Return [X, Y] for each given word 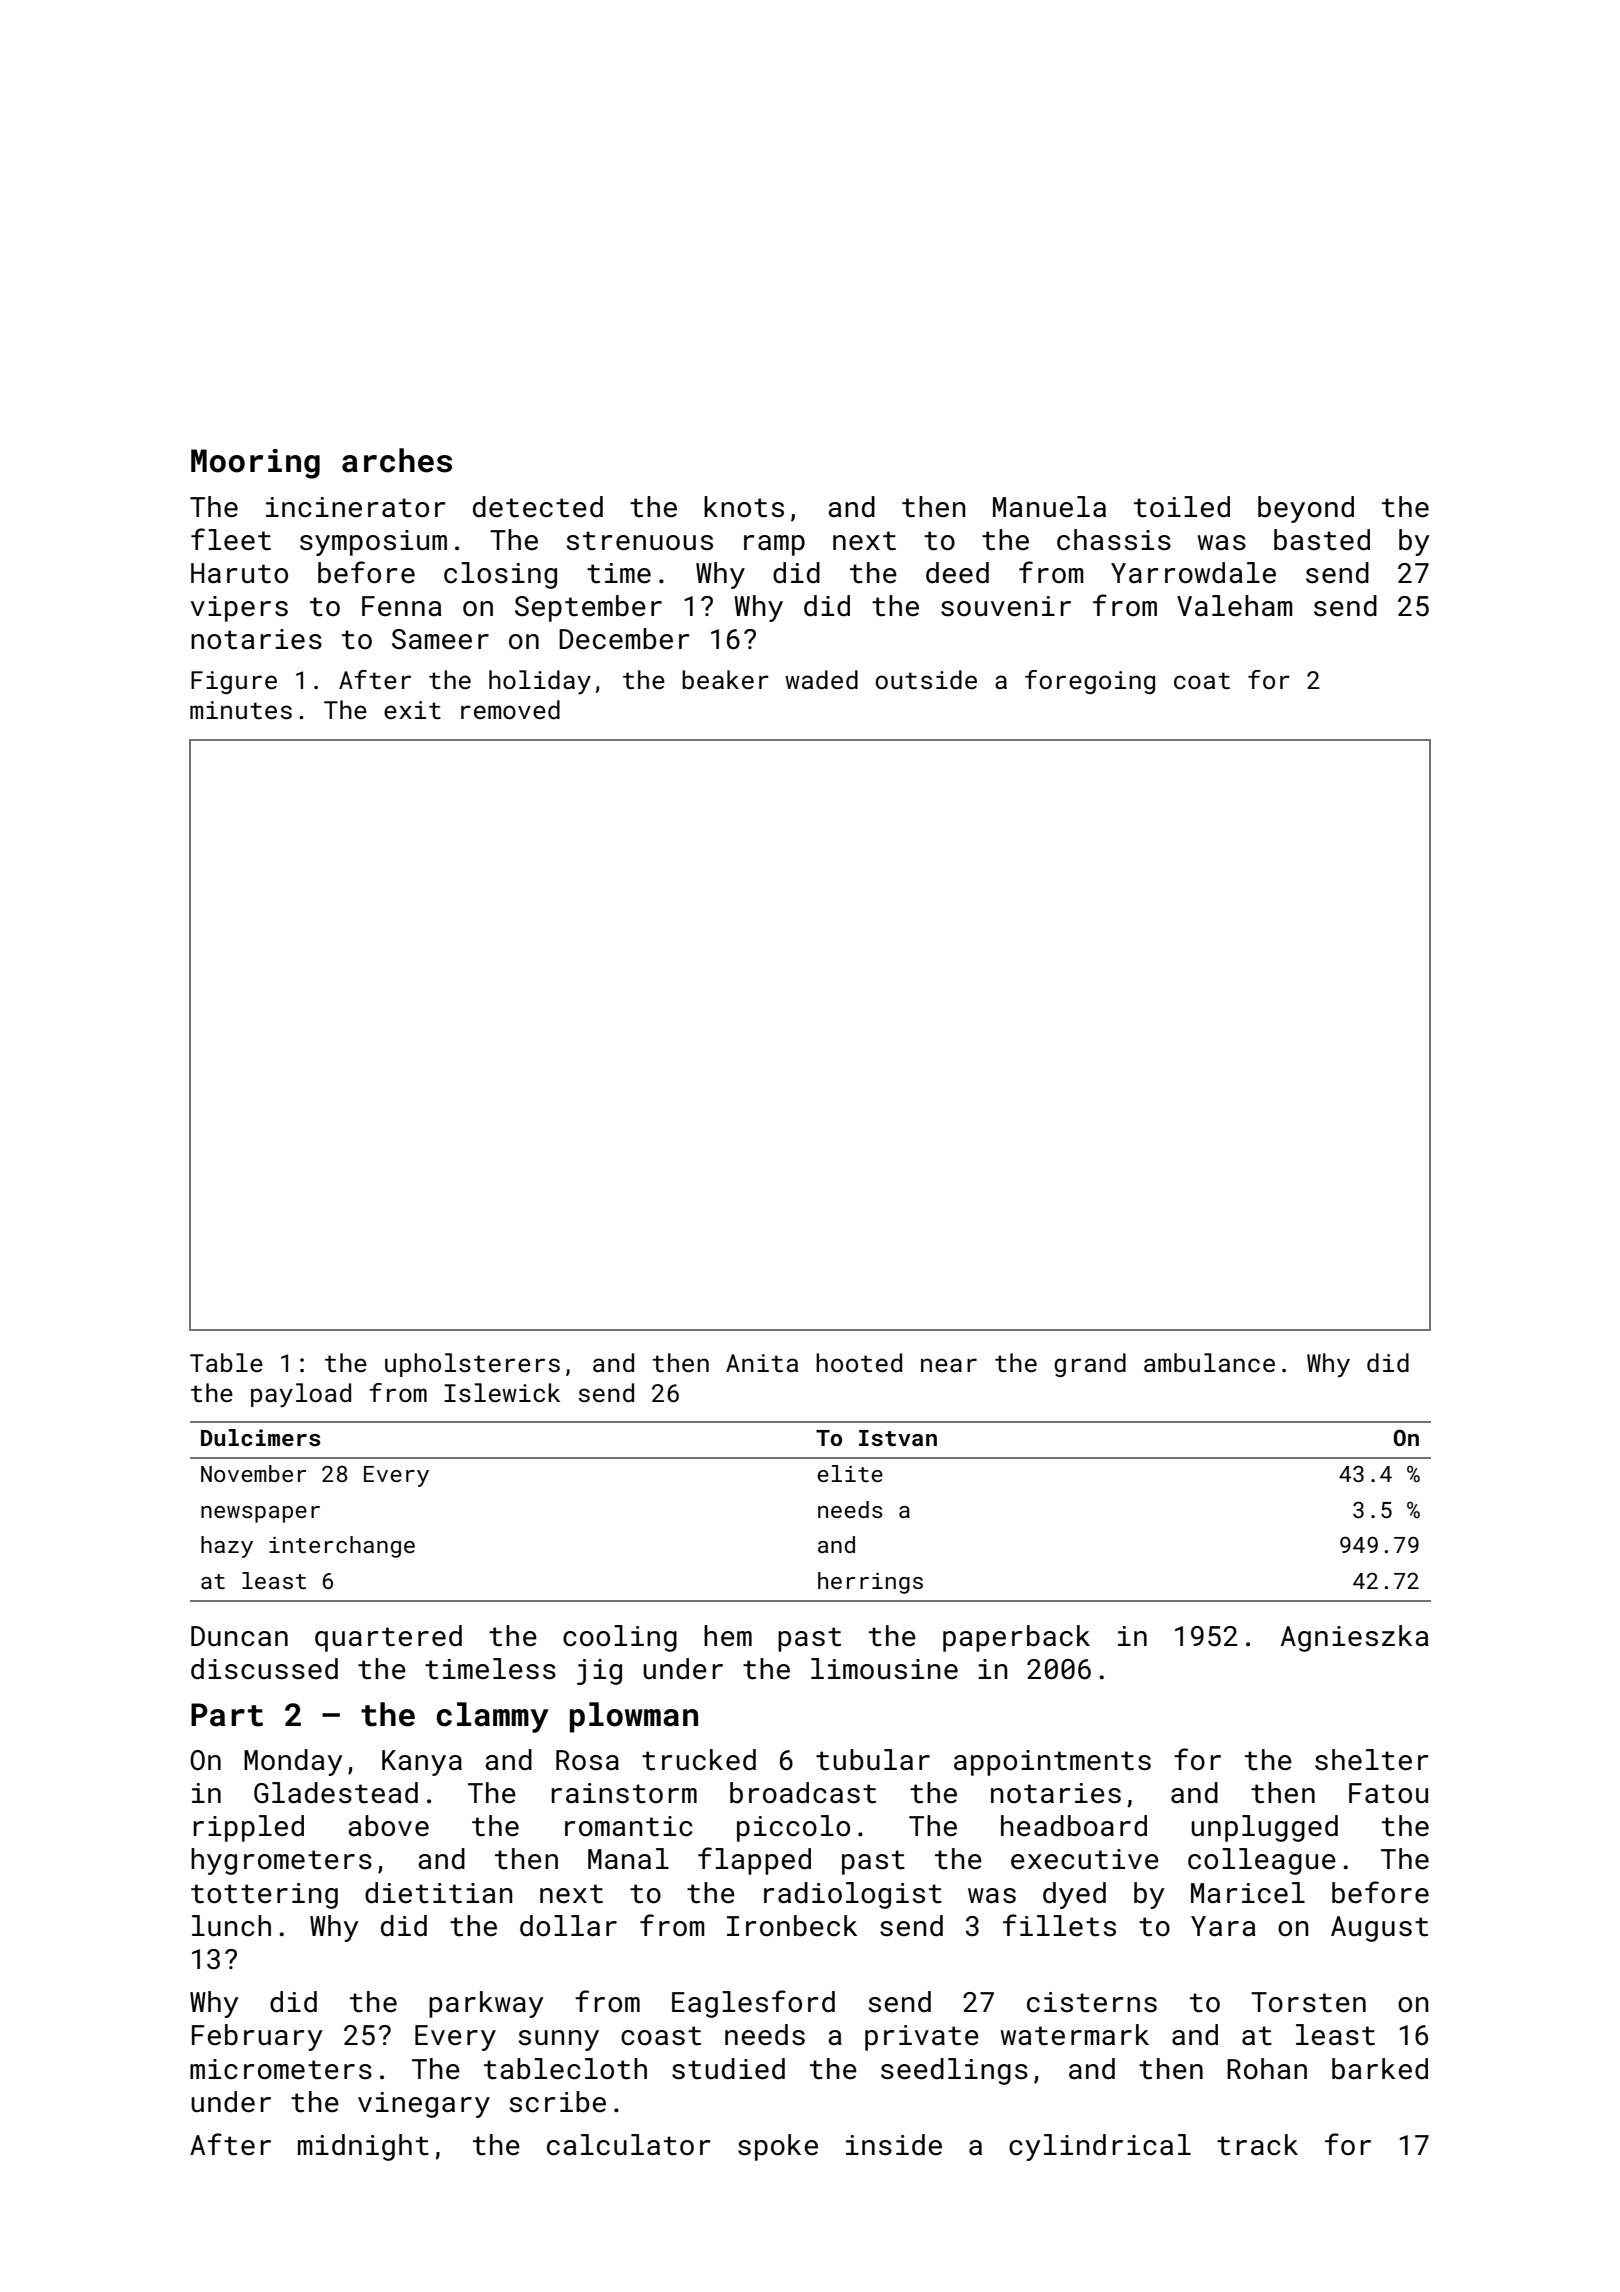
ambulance [1209, 1363]
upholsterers [472, 1365]
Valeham [1235, 606]
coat [1202, 681]
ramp [774, 545]
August [1379, 1929]
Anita [762, 1363]
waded [821, 680]
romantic [629, 1826]
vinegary [424, 2105]
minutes [241, 710]
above [388, 1826]
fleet [231, 539]
